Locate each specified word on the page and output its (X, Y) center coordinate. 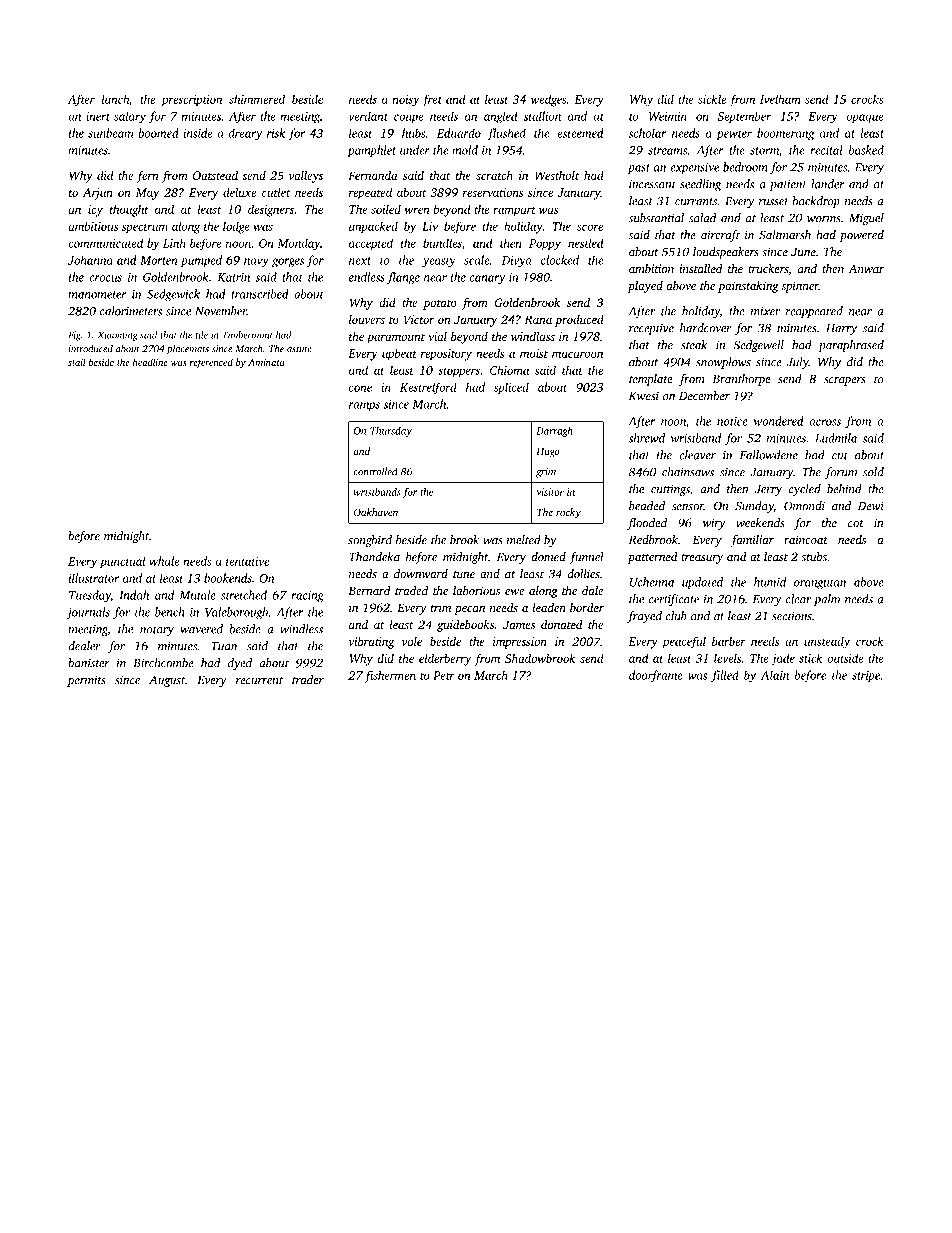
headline (150, 362)
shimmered (257, 99)
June (803, 252)
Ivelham (780, 99)
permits (86, 681)
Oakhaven (376, 512)
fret (432, 100)
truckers (768, 268)
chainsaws (688, 472)
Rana (538, 319)
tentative (247, 561)
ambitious (93, 226)
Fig (74, 336)
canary (487, 280)
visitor (550, 492)
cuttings (670, 490)
